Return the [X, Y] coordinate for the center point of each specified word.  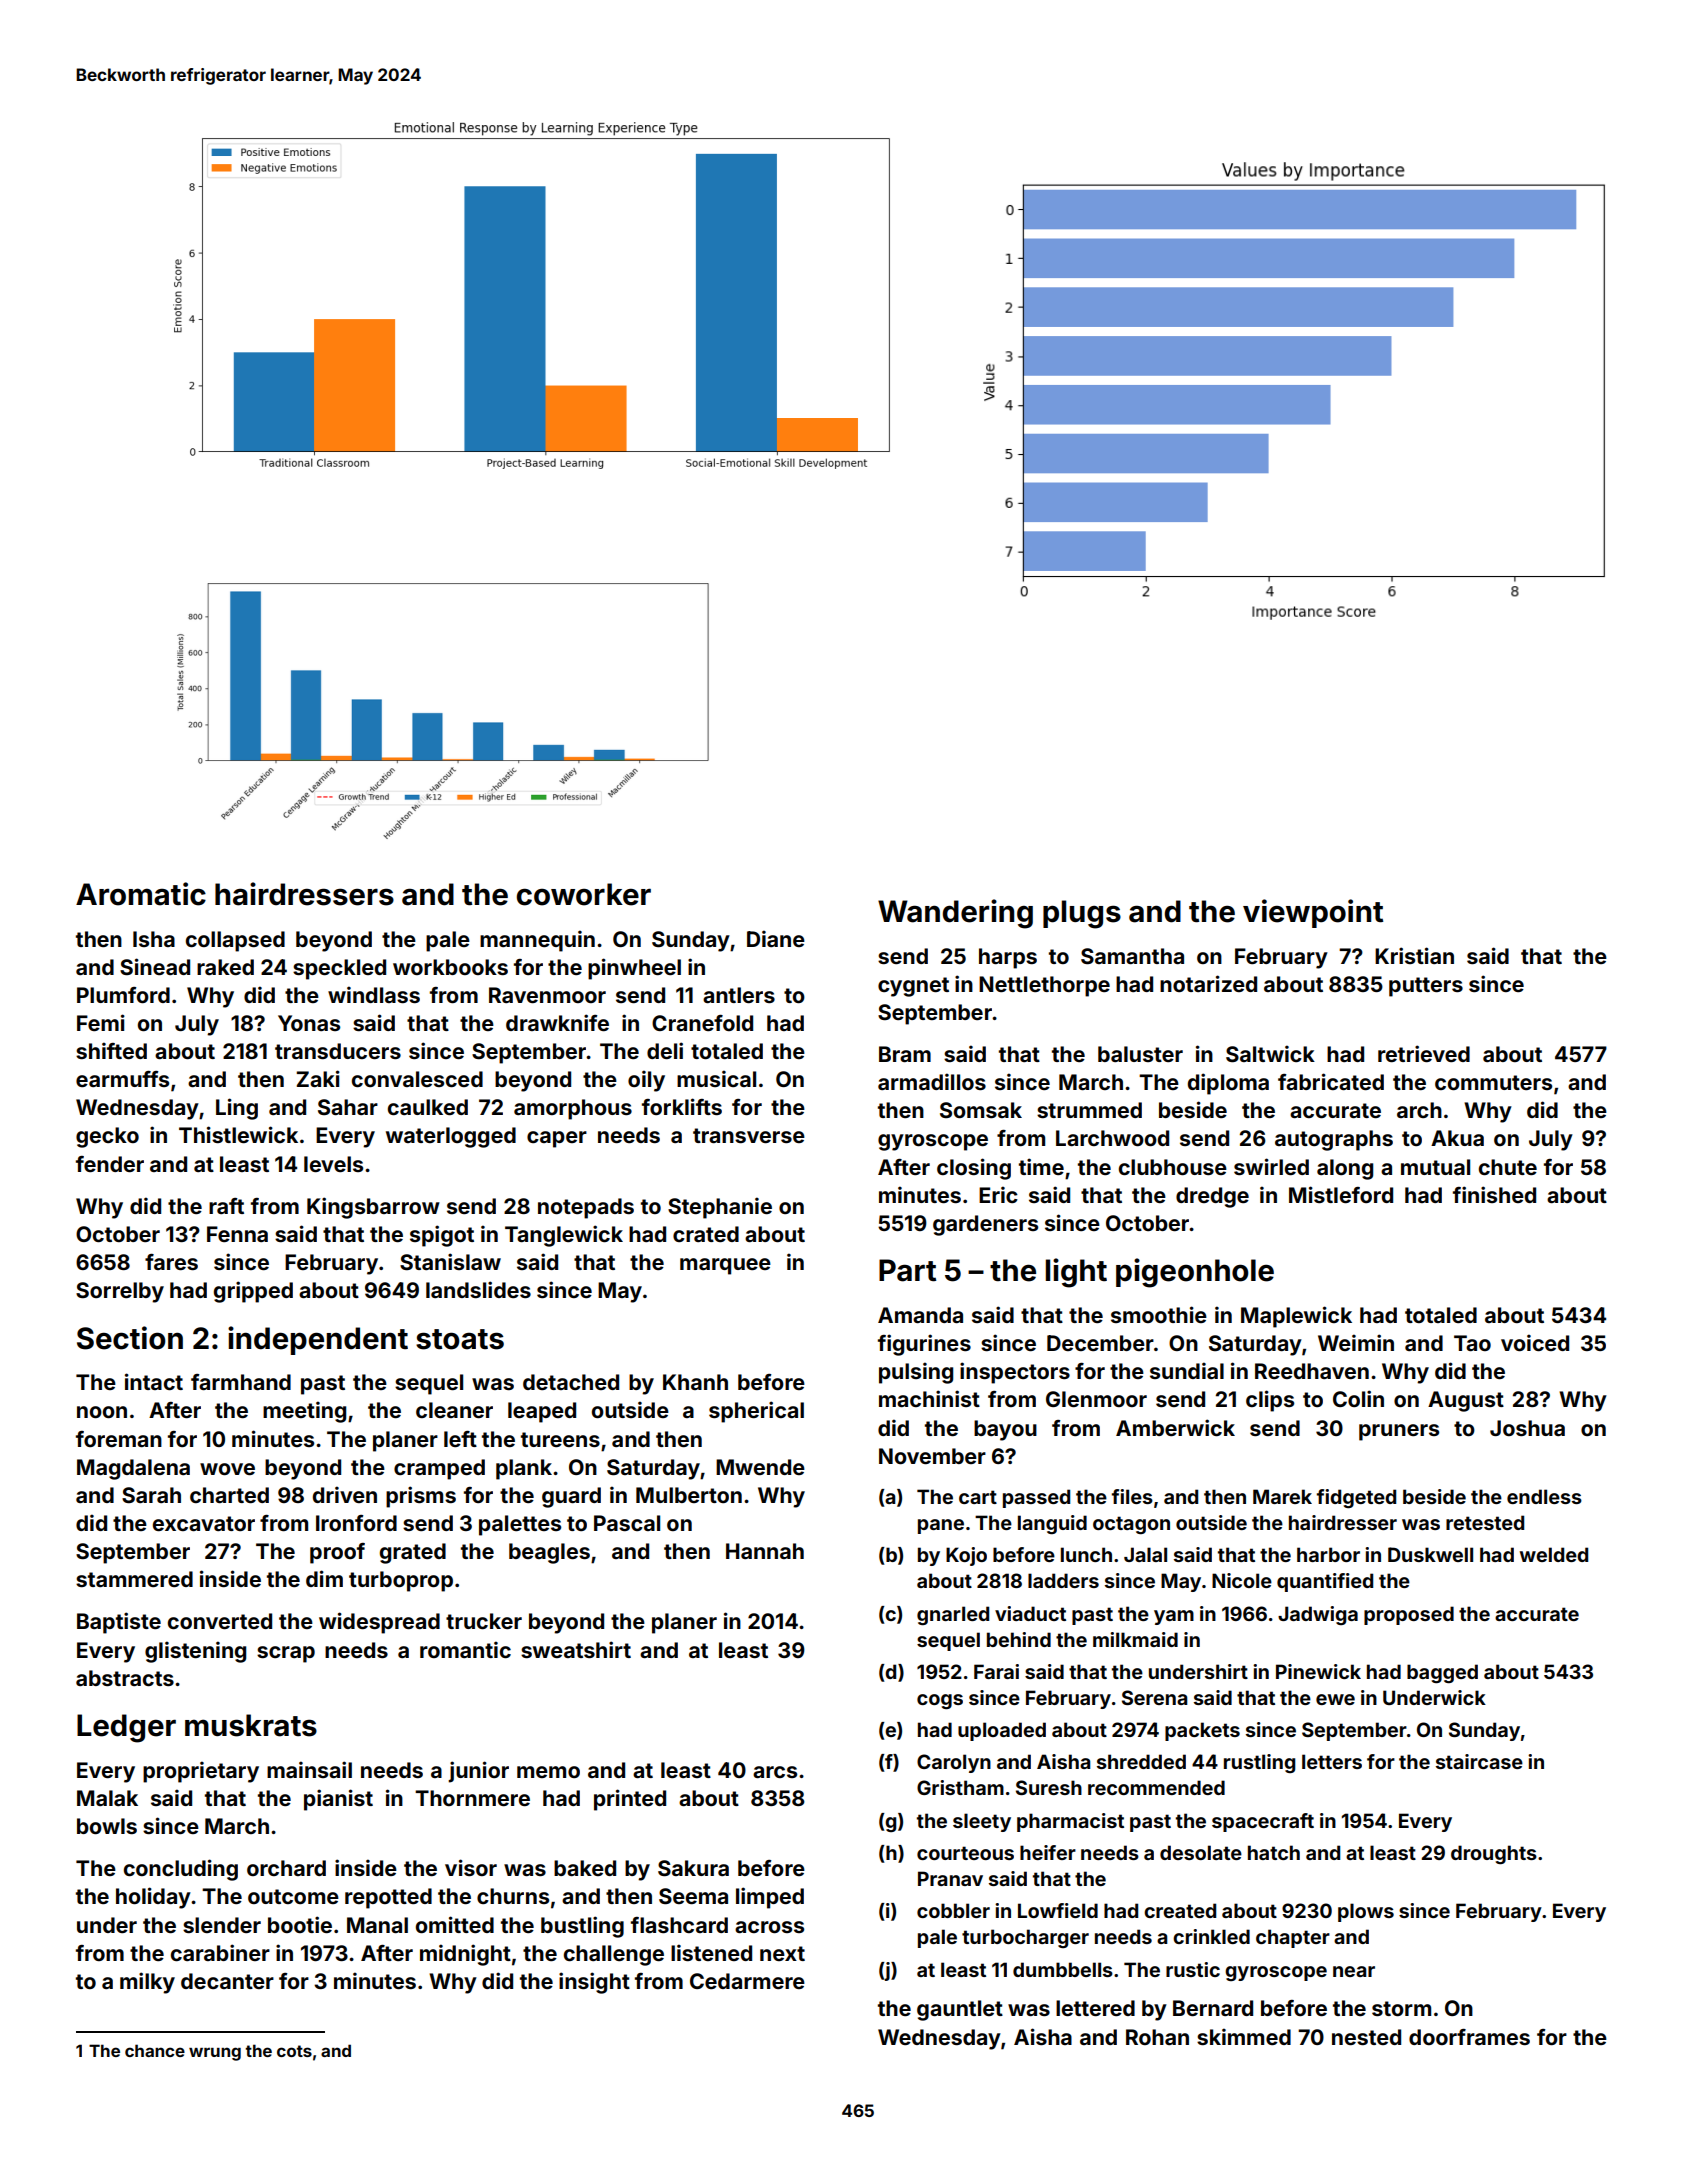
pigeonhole [1195, 1273]
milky [147, 1983]
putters [1426, 987]
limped [770, 1898]
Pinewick [1318, 1671]
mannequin [537, 941]
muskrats [251, 1725]
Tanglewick [564, 1236]
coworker [584, 894]
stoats [460, 1339]
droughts [1494, 1854]
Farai [996, 1671]
